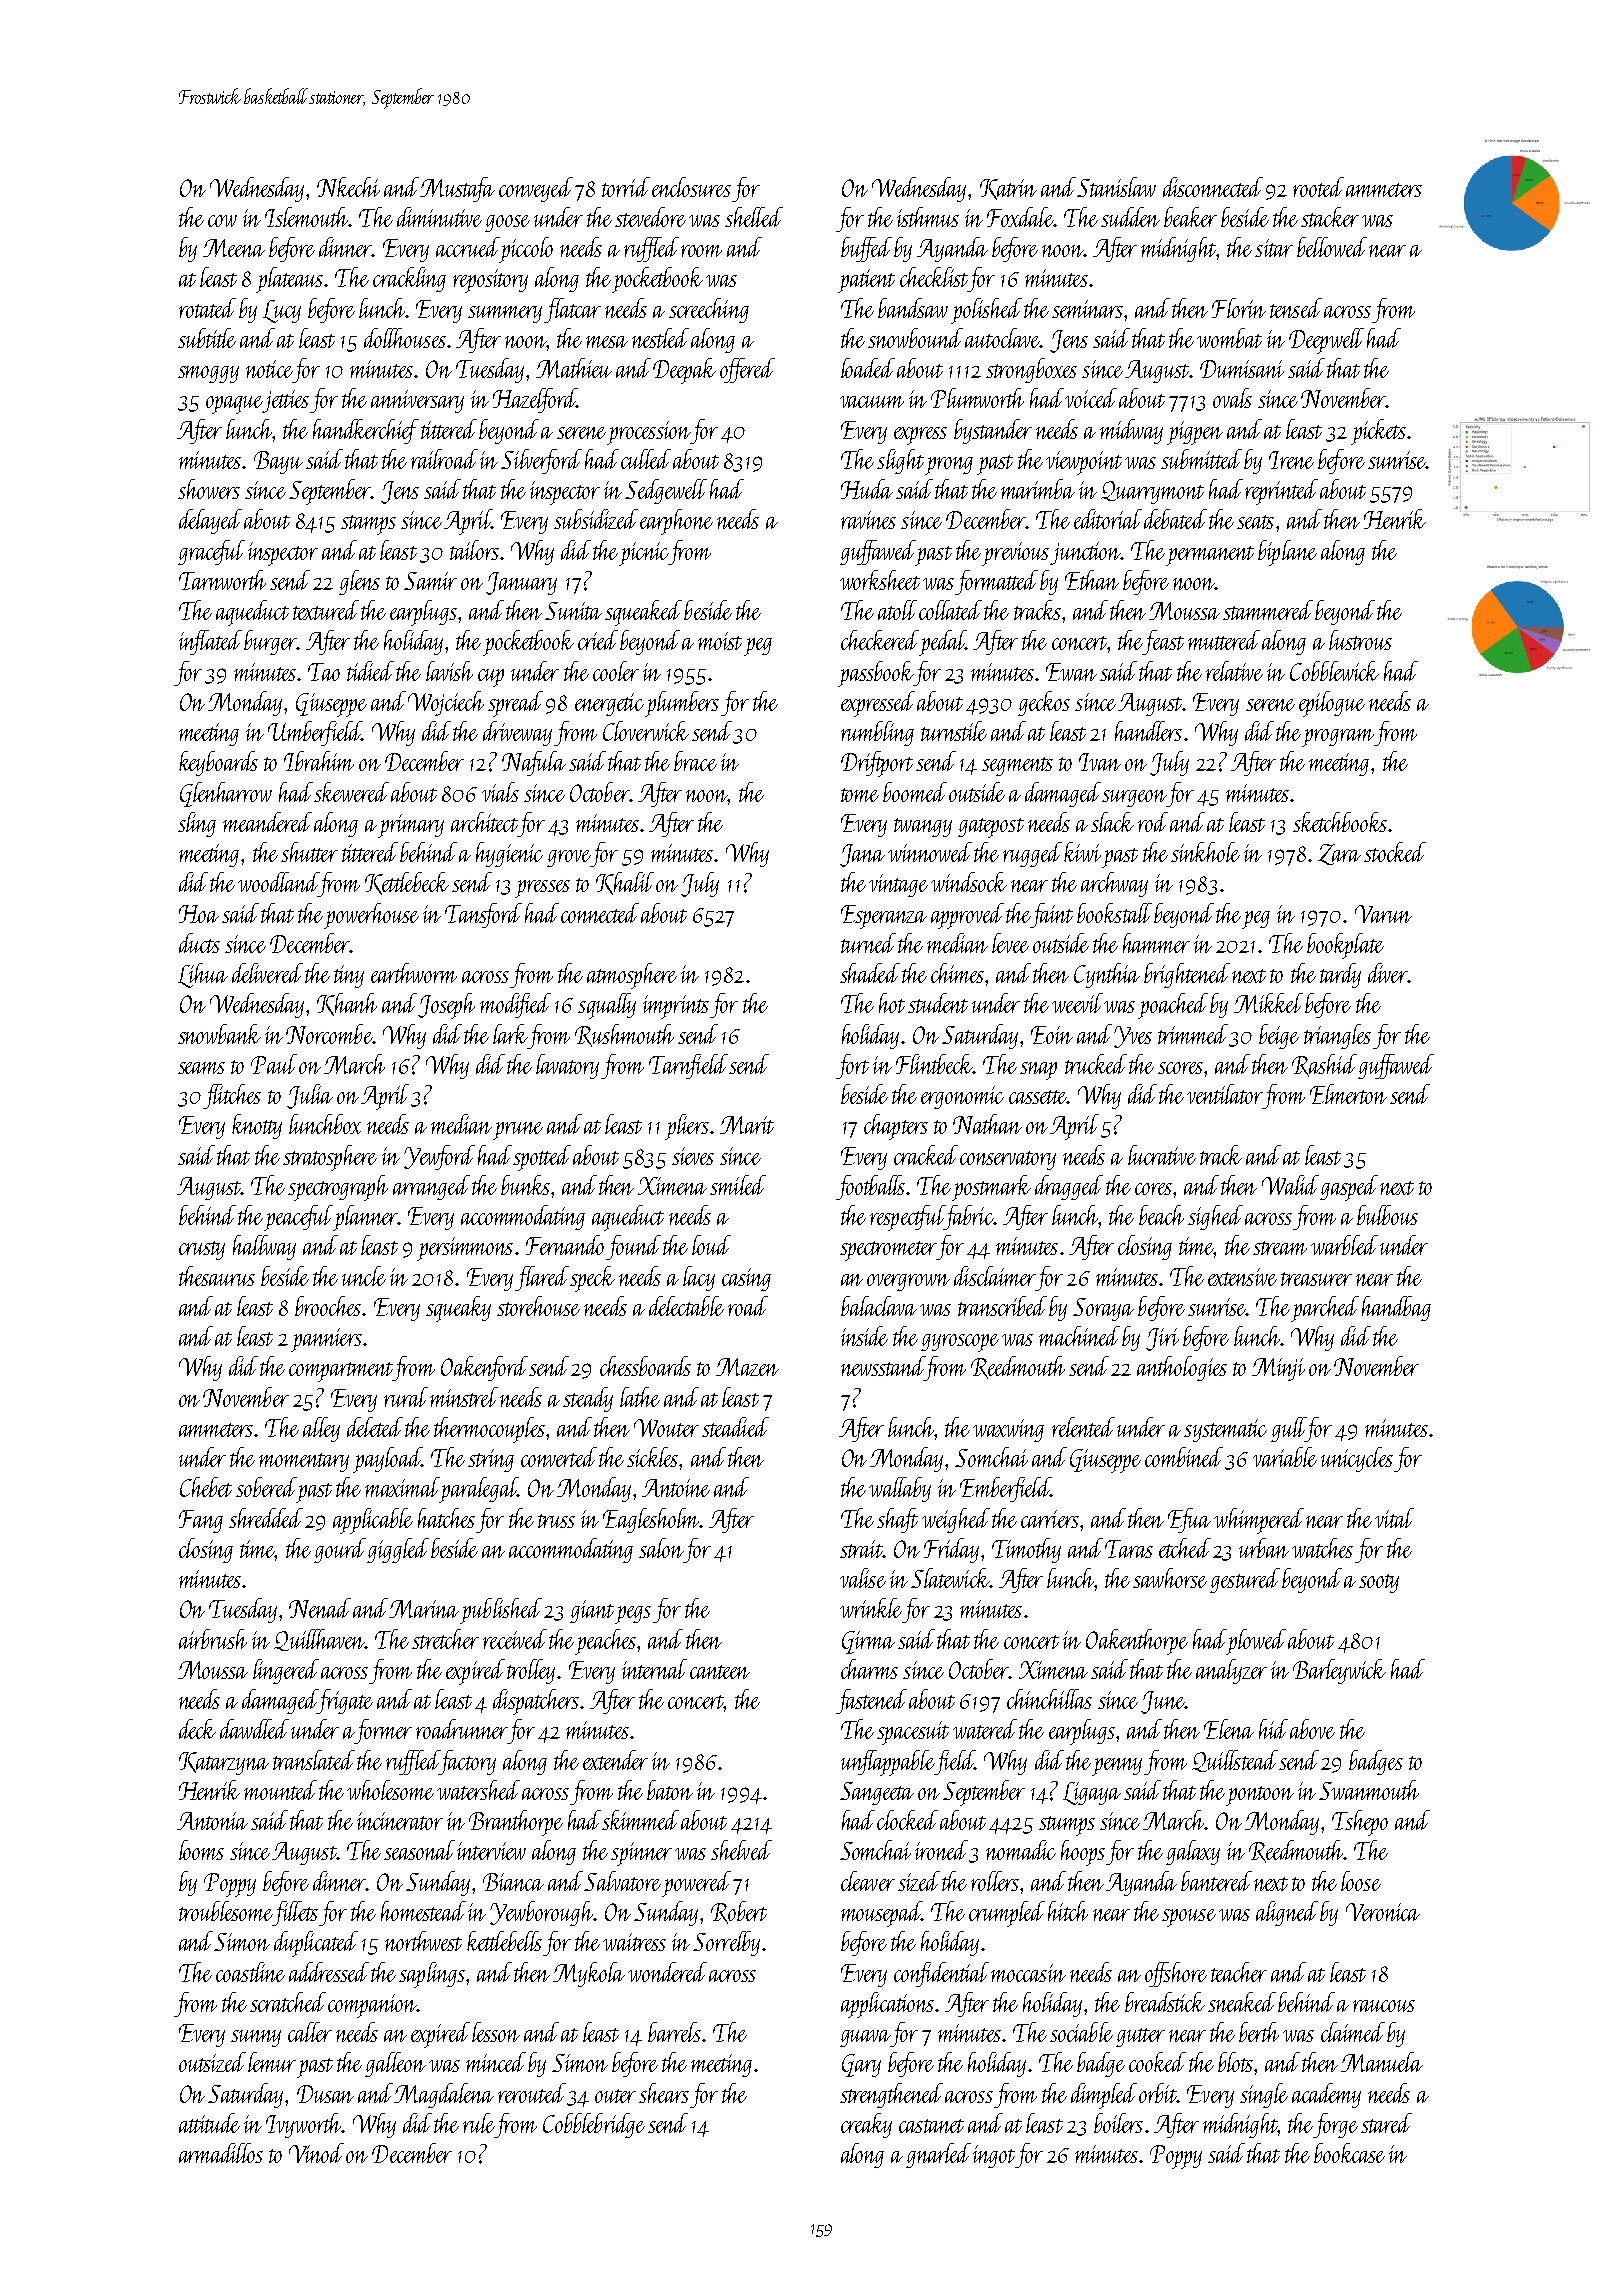 This document has height=2292, width=1620. Describe the element at coordinates (266, 1518) in the document. I see `shredded` at that location.
